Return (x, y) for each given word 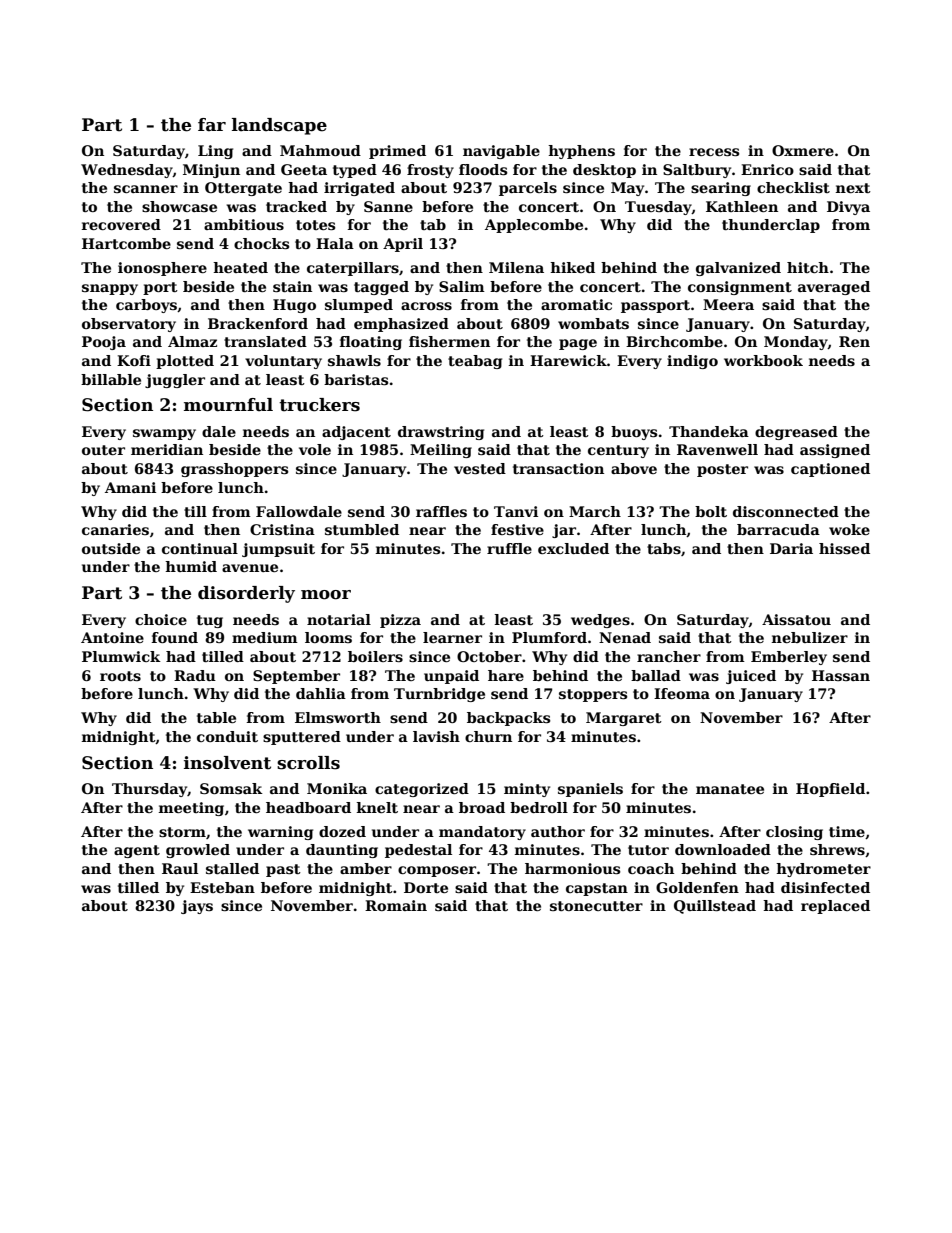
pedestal (418, 851)
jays (197, 907)
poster (722, 470)
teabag (475, 362)
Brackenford (258, 323)
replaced (835, 907)
